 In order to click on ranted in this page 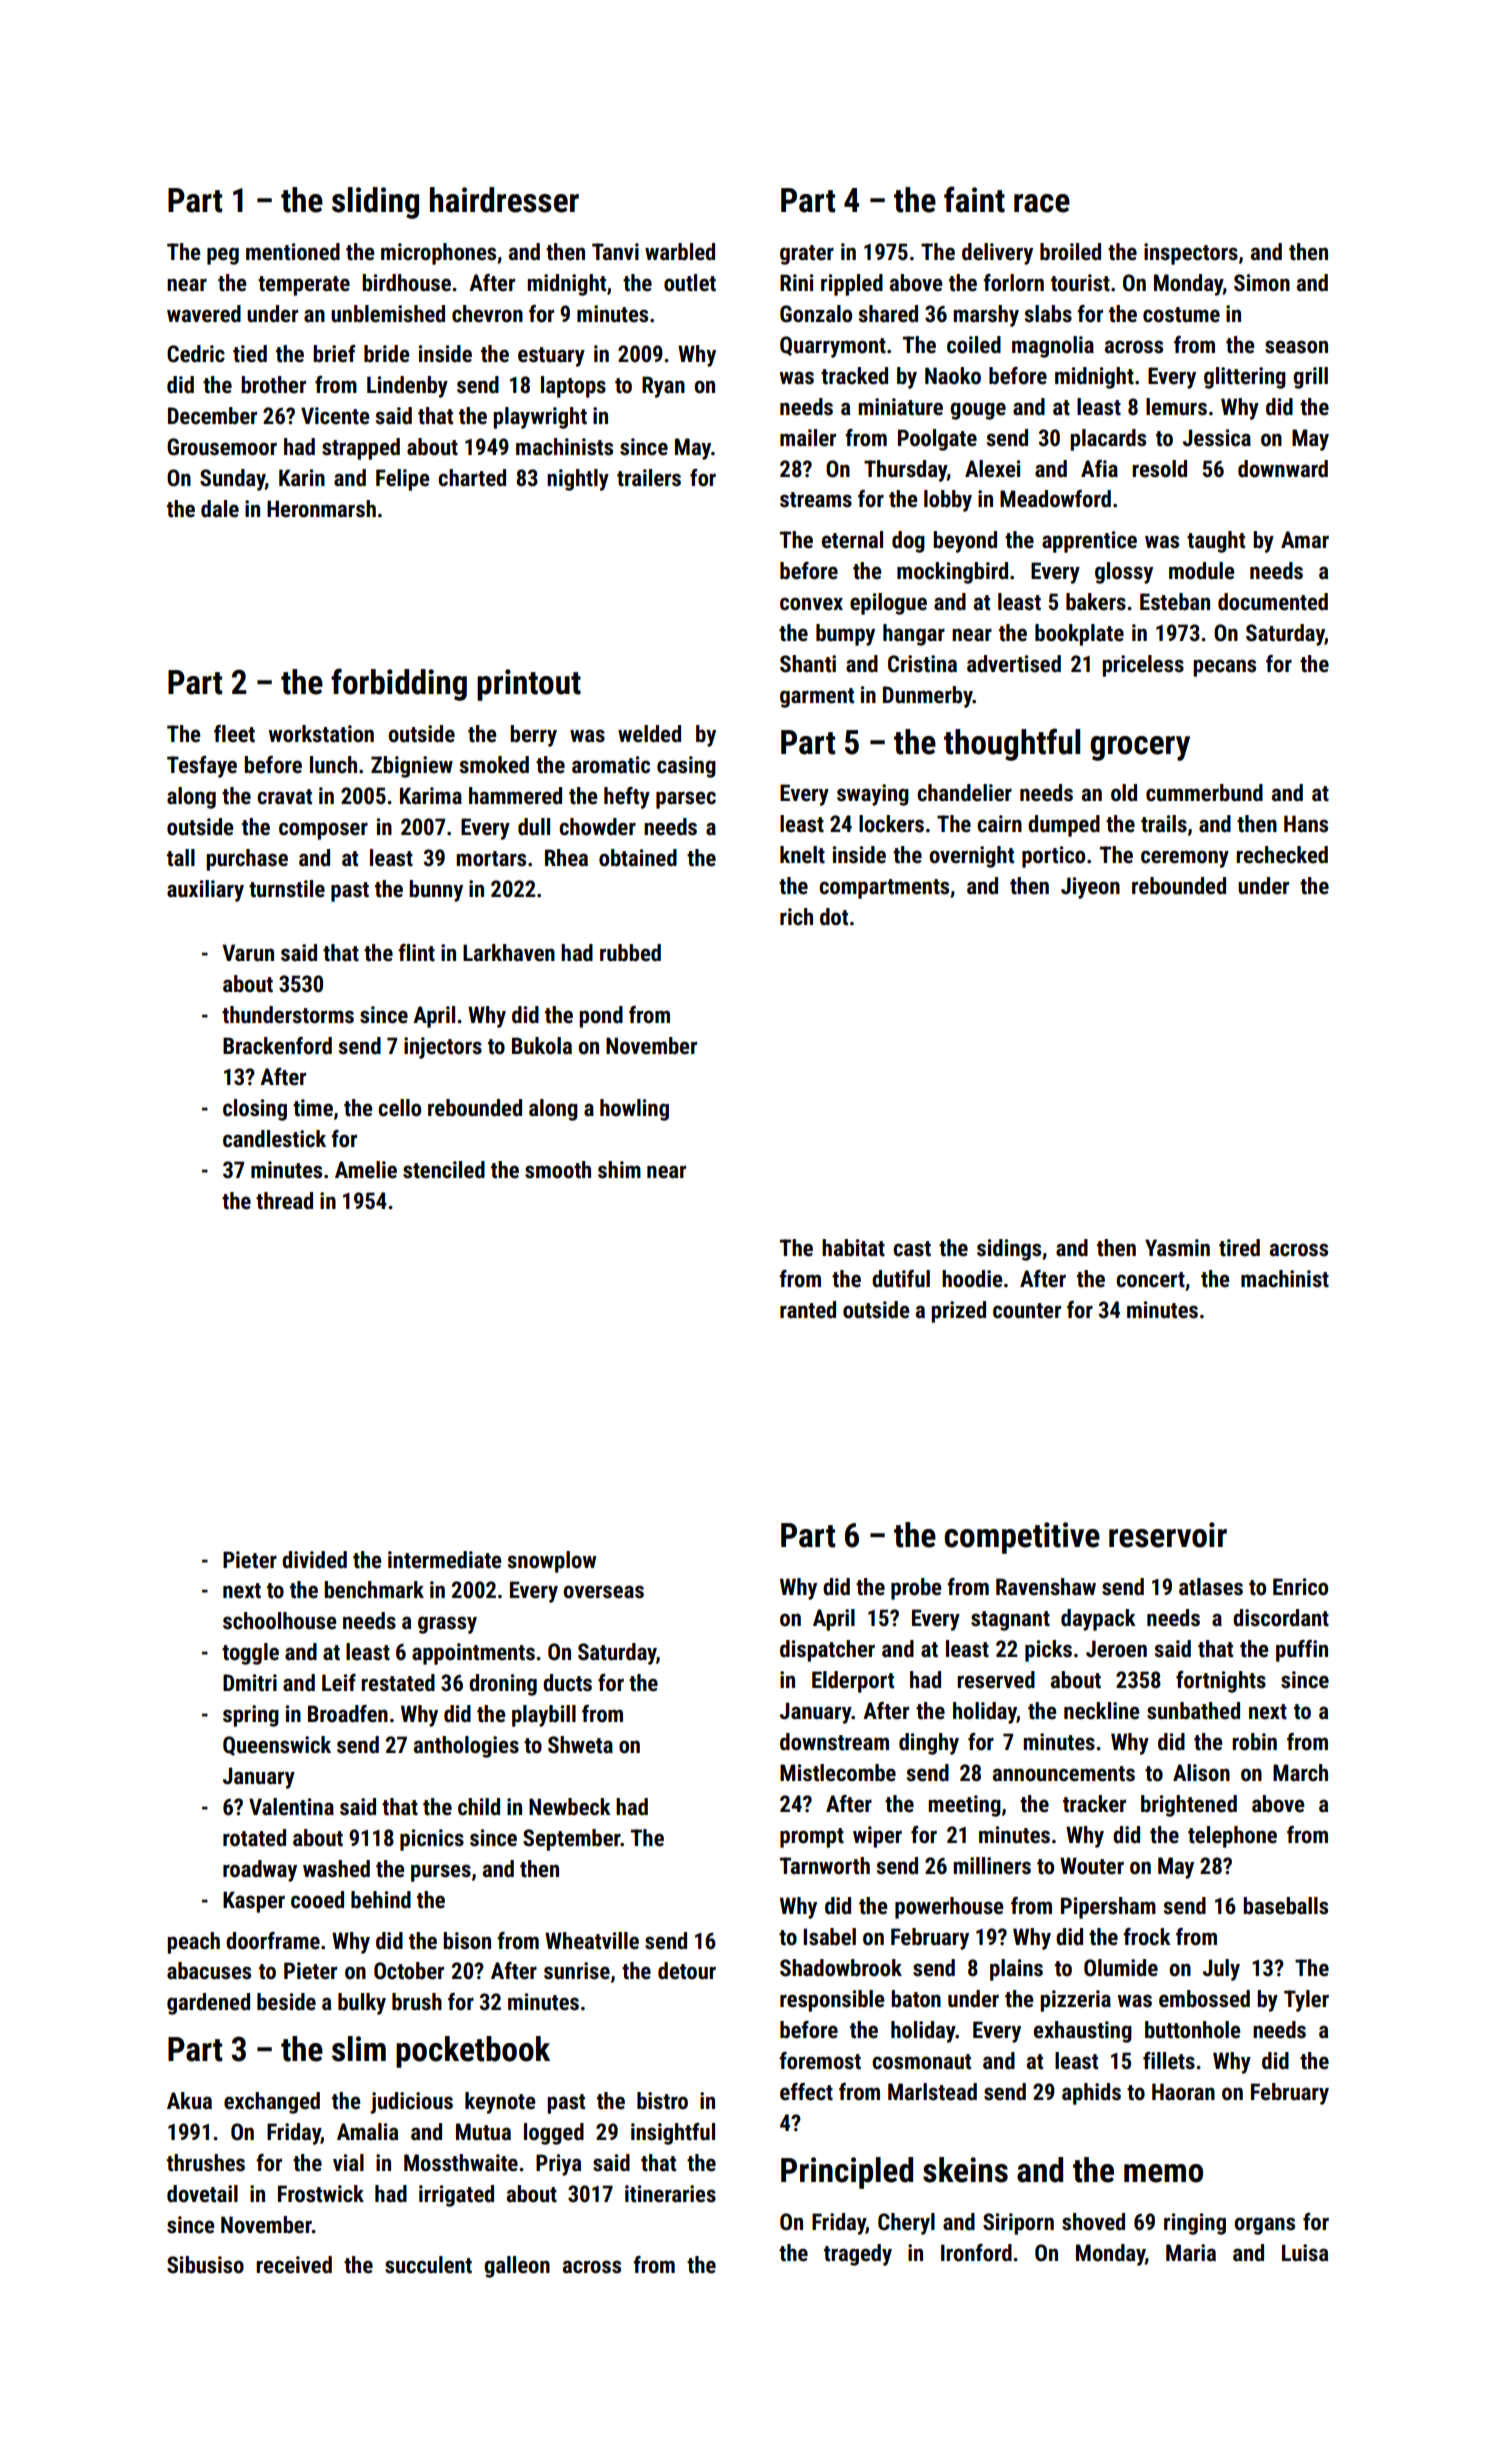, I will do `click(808, 1310)`.
